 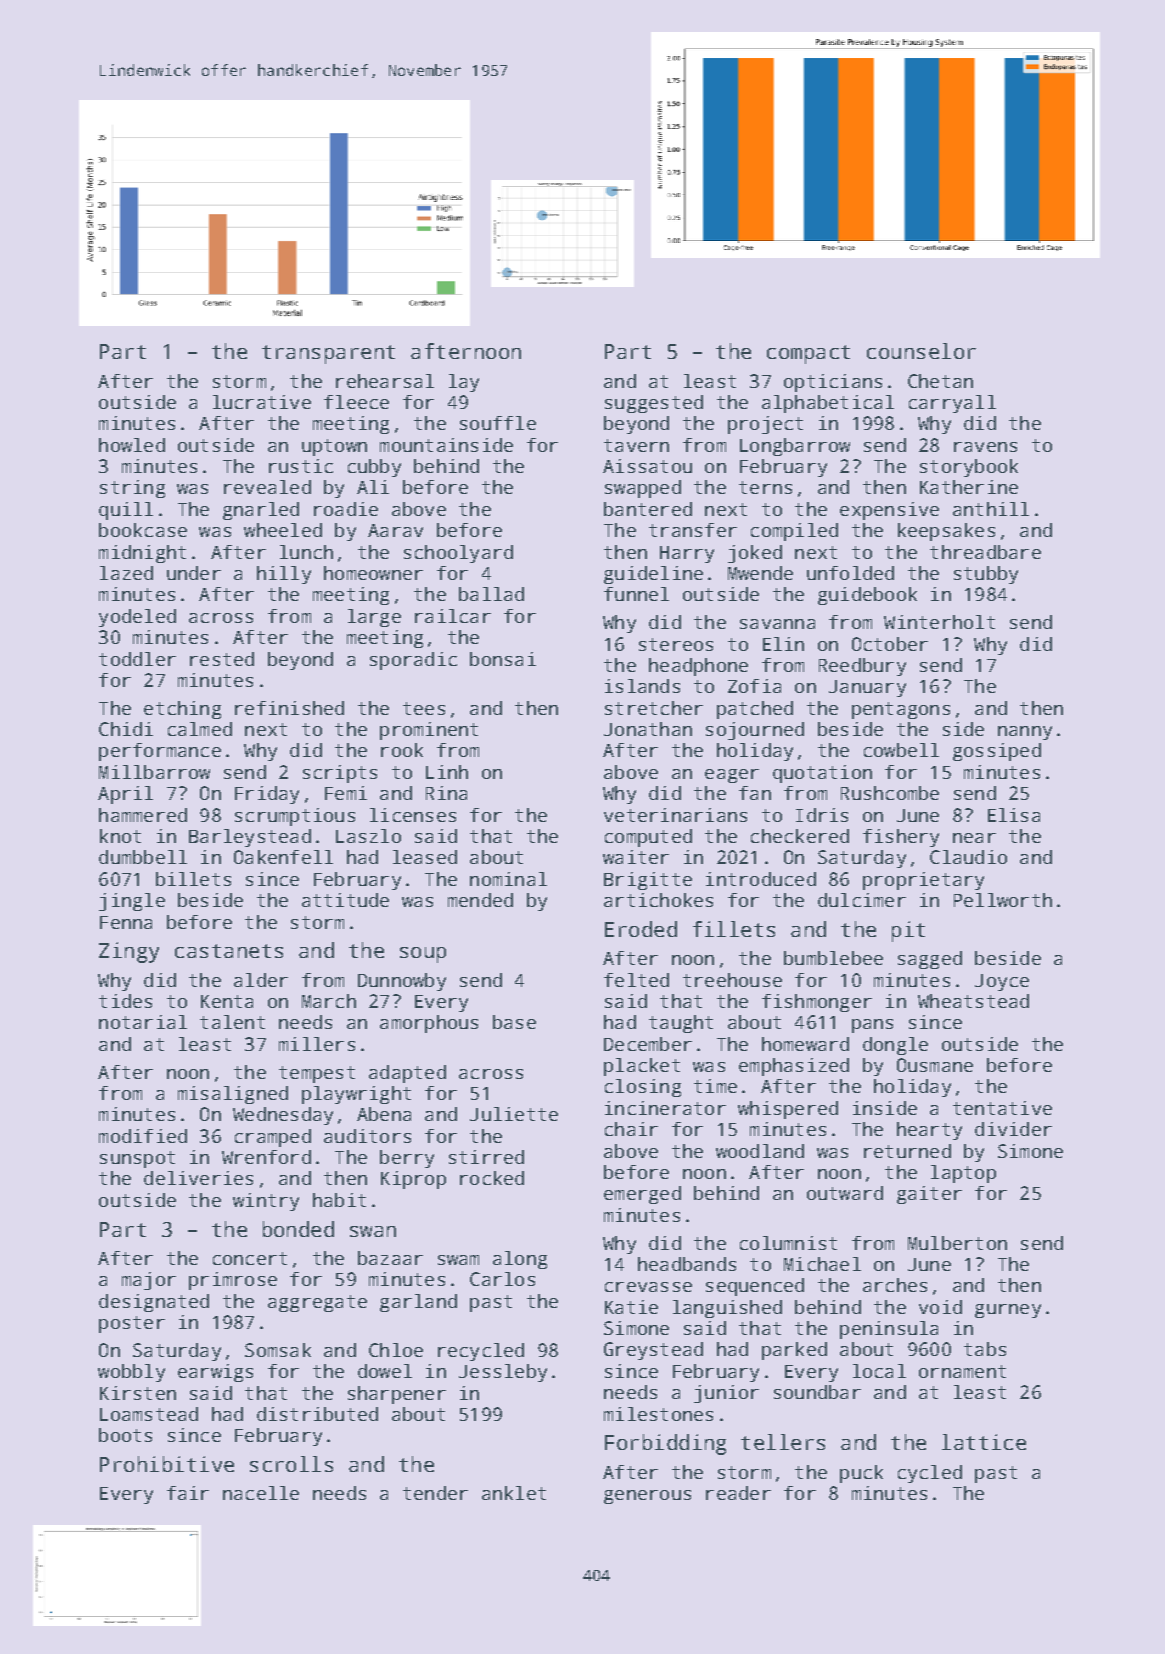 I want to click on Jessleby, so click(x=503, y=1373).
